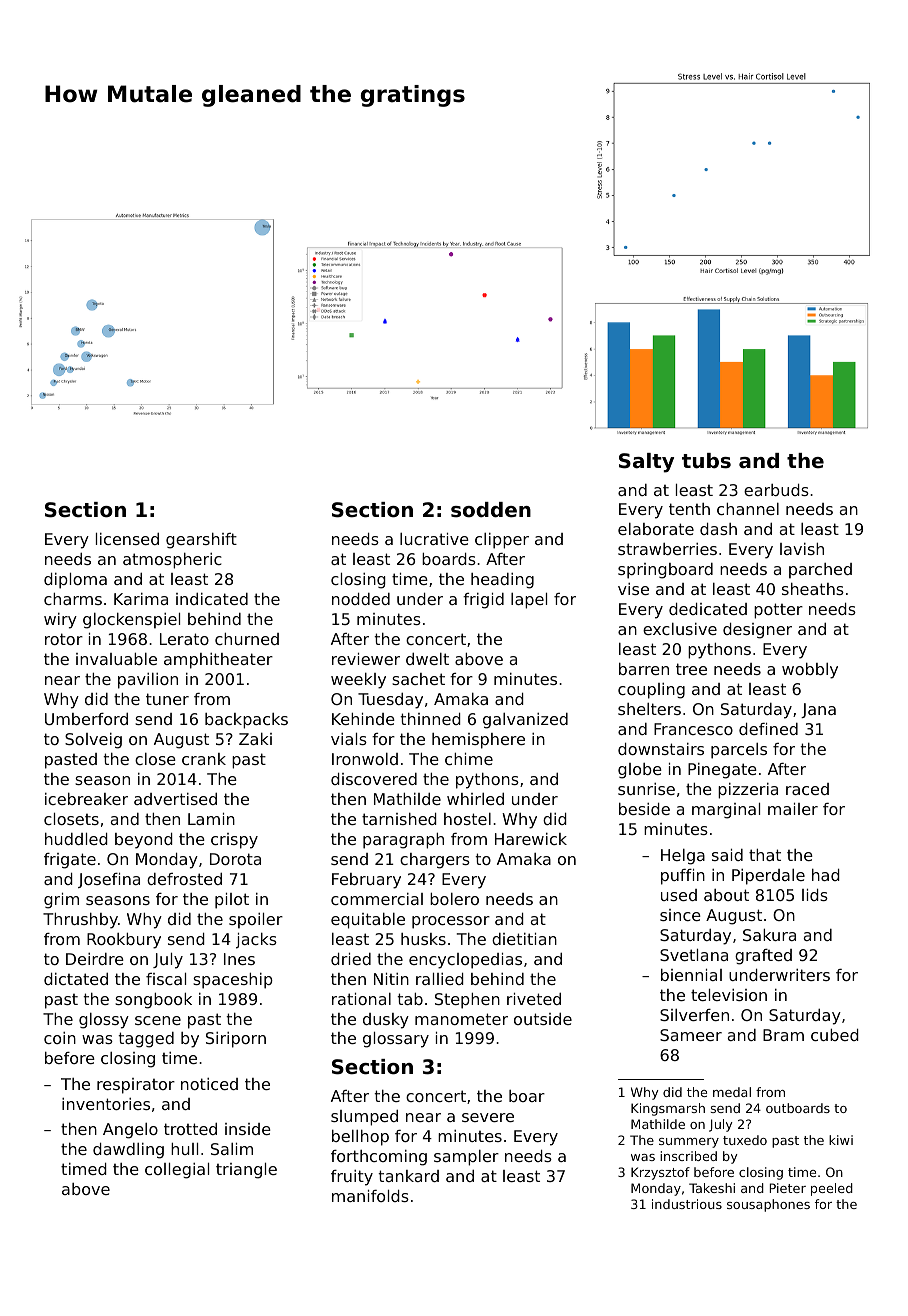 The image size is (908, 1316). What do you see at coordinates (491, 510) in the screenshot?
I see `sodden` at bounding box center [491, 510].
